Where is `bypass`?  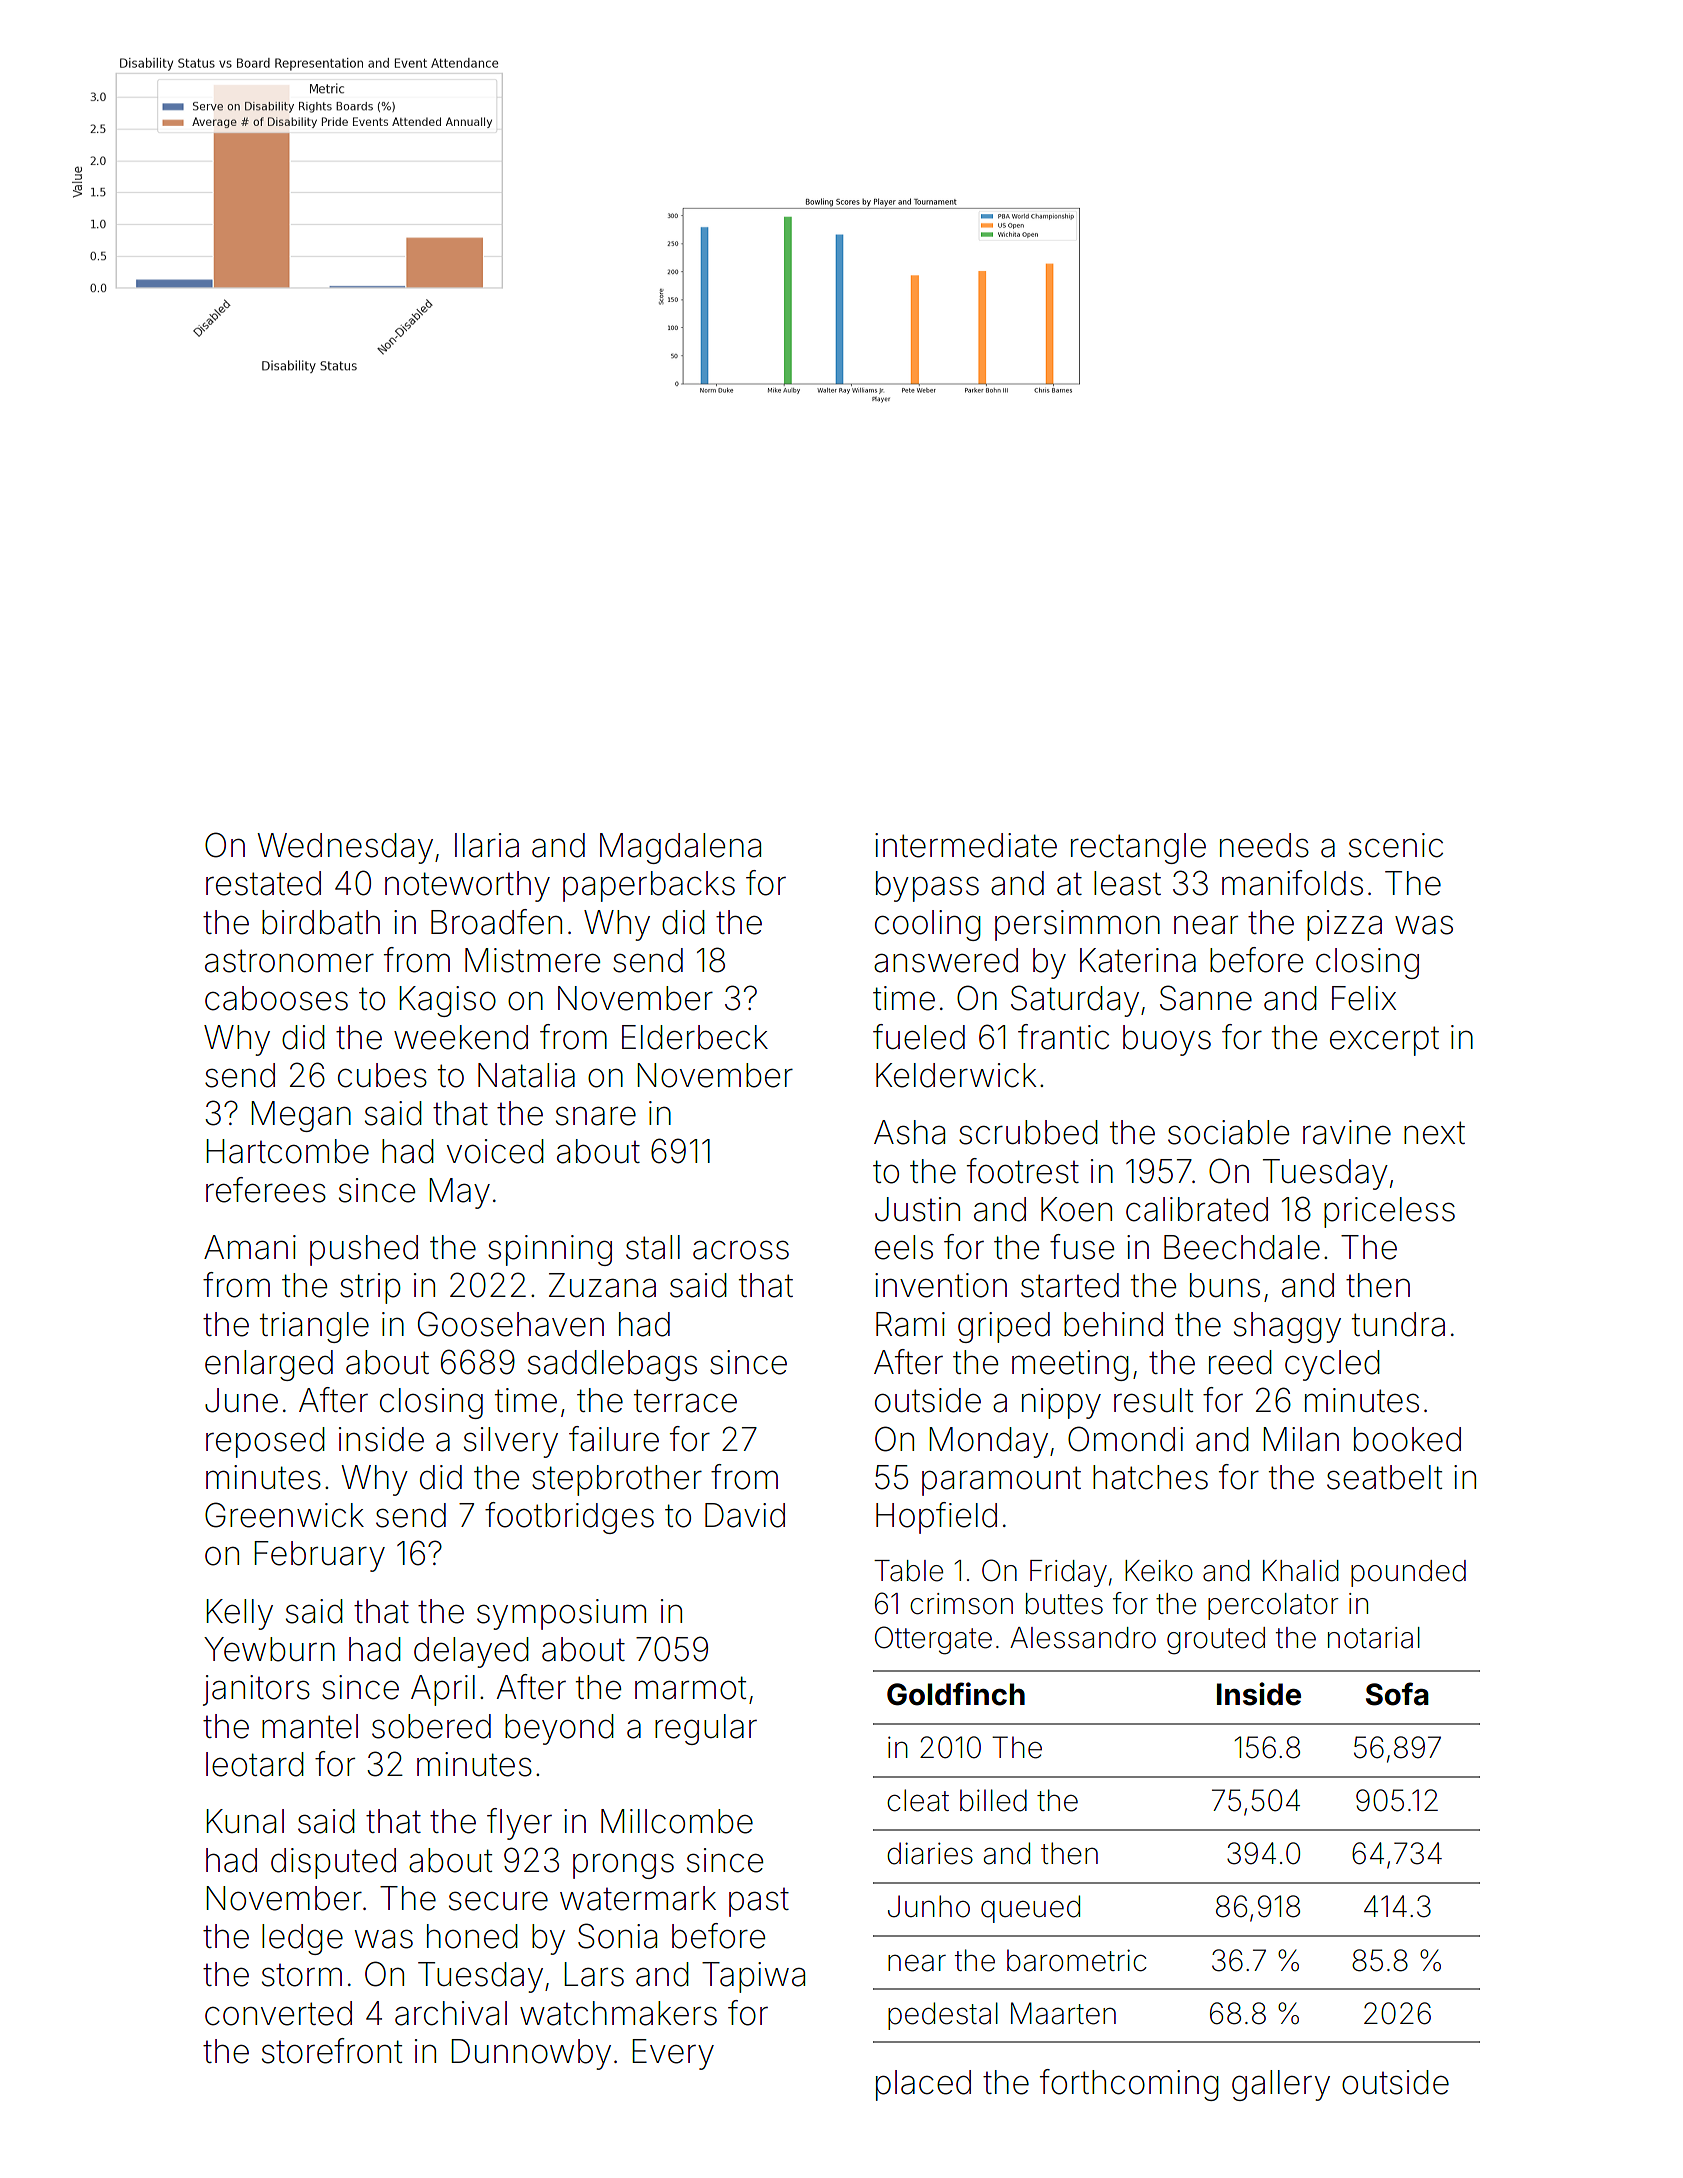 bypass is located at coordinates (927, 886).
